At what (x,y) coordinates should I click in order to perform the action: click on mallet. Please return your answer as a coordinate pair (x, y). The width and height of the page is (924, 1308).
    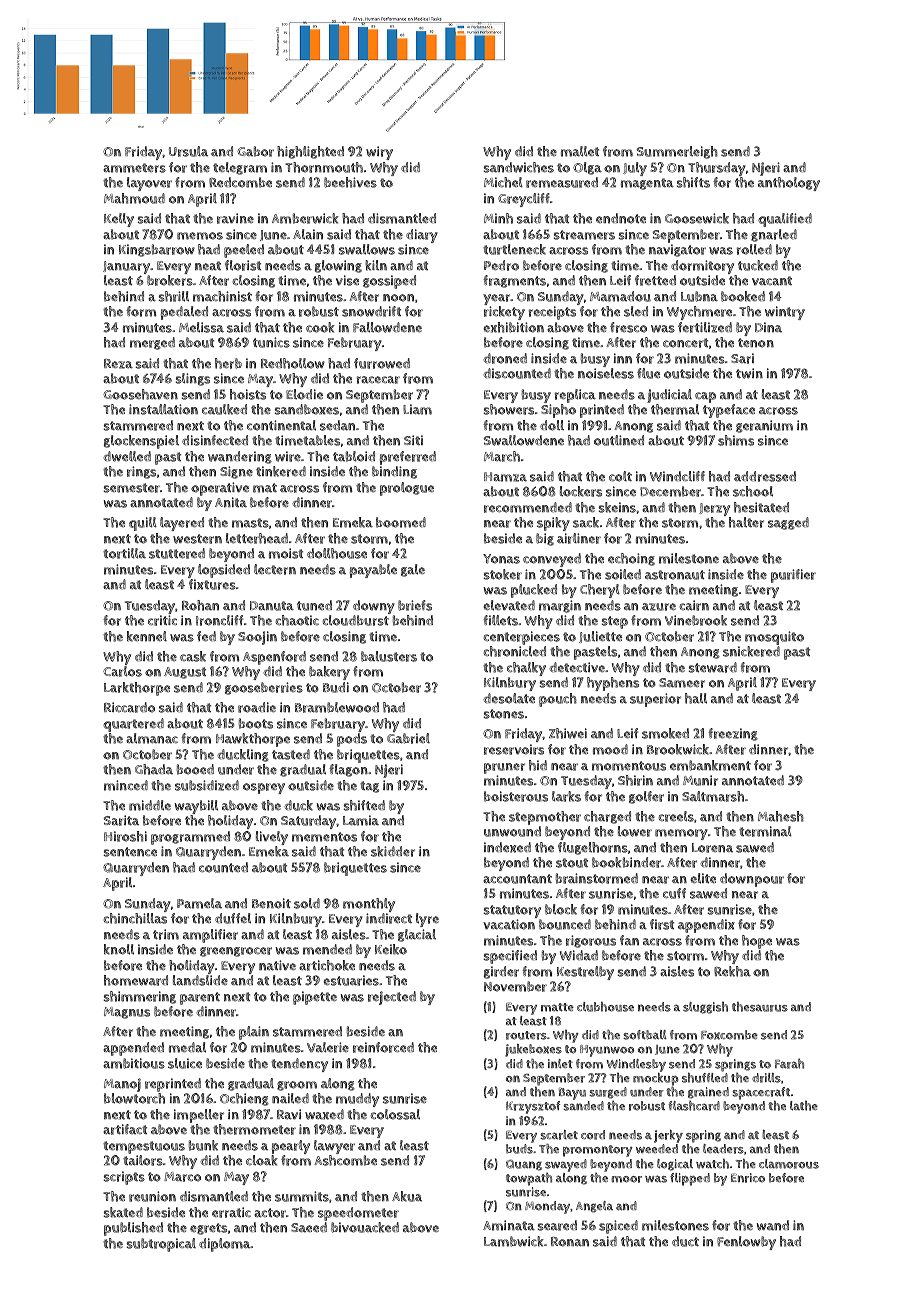
    Looking at the image, I should click on (580, 151).
